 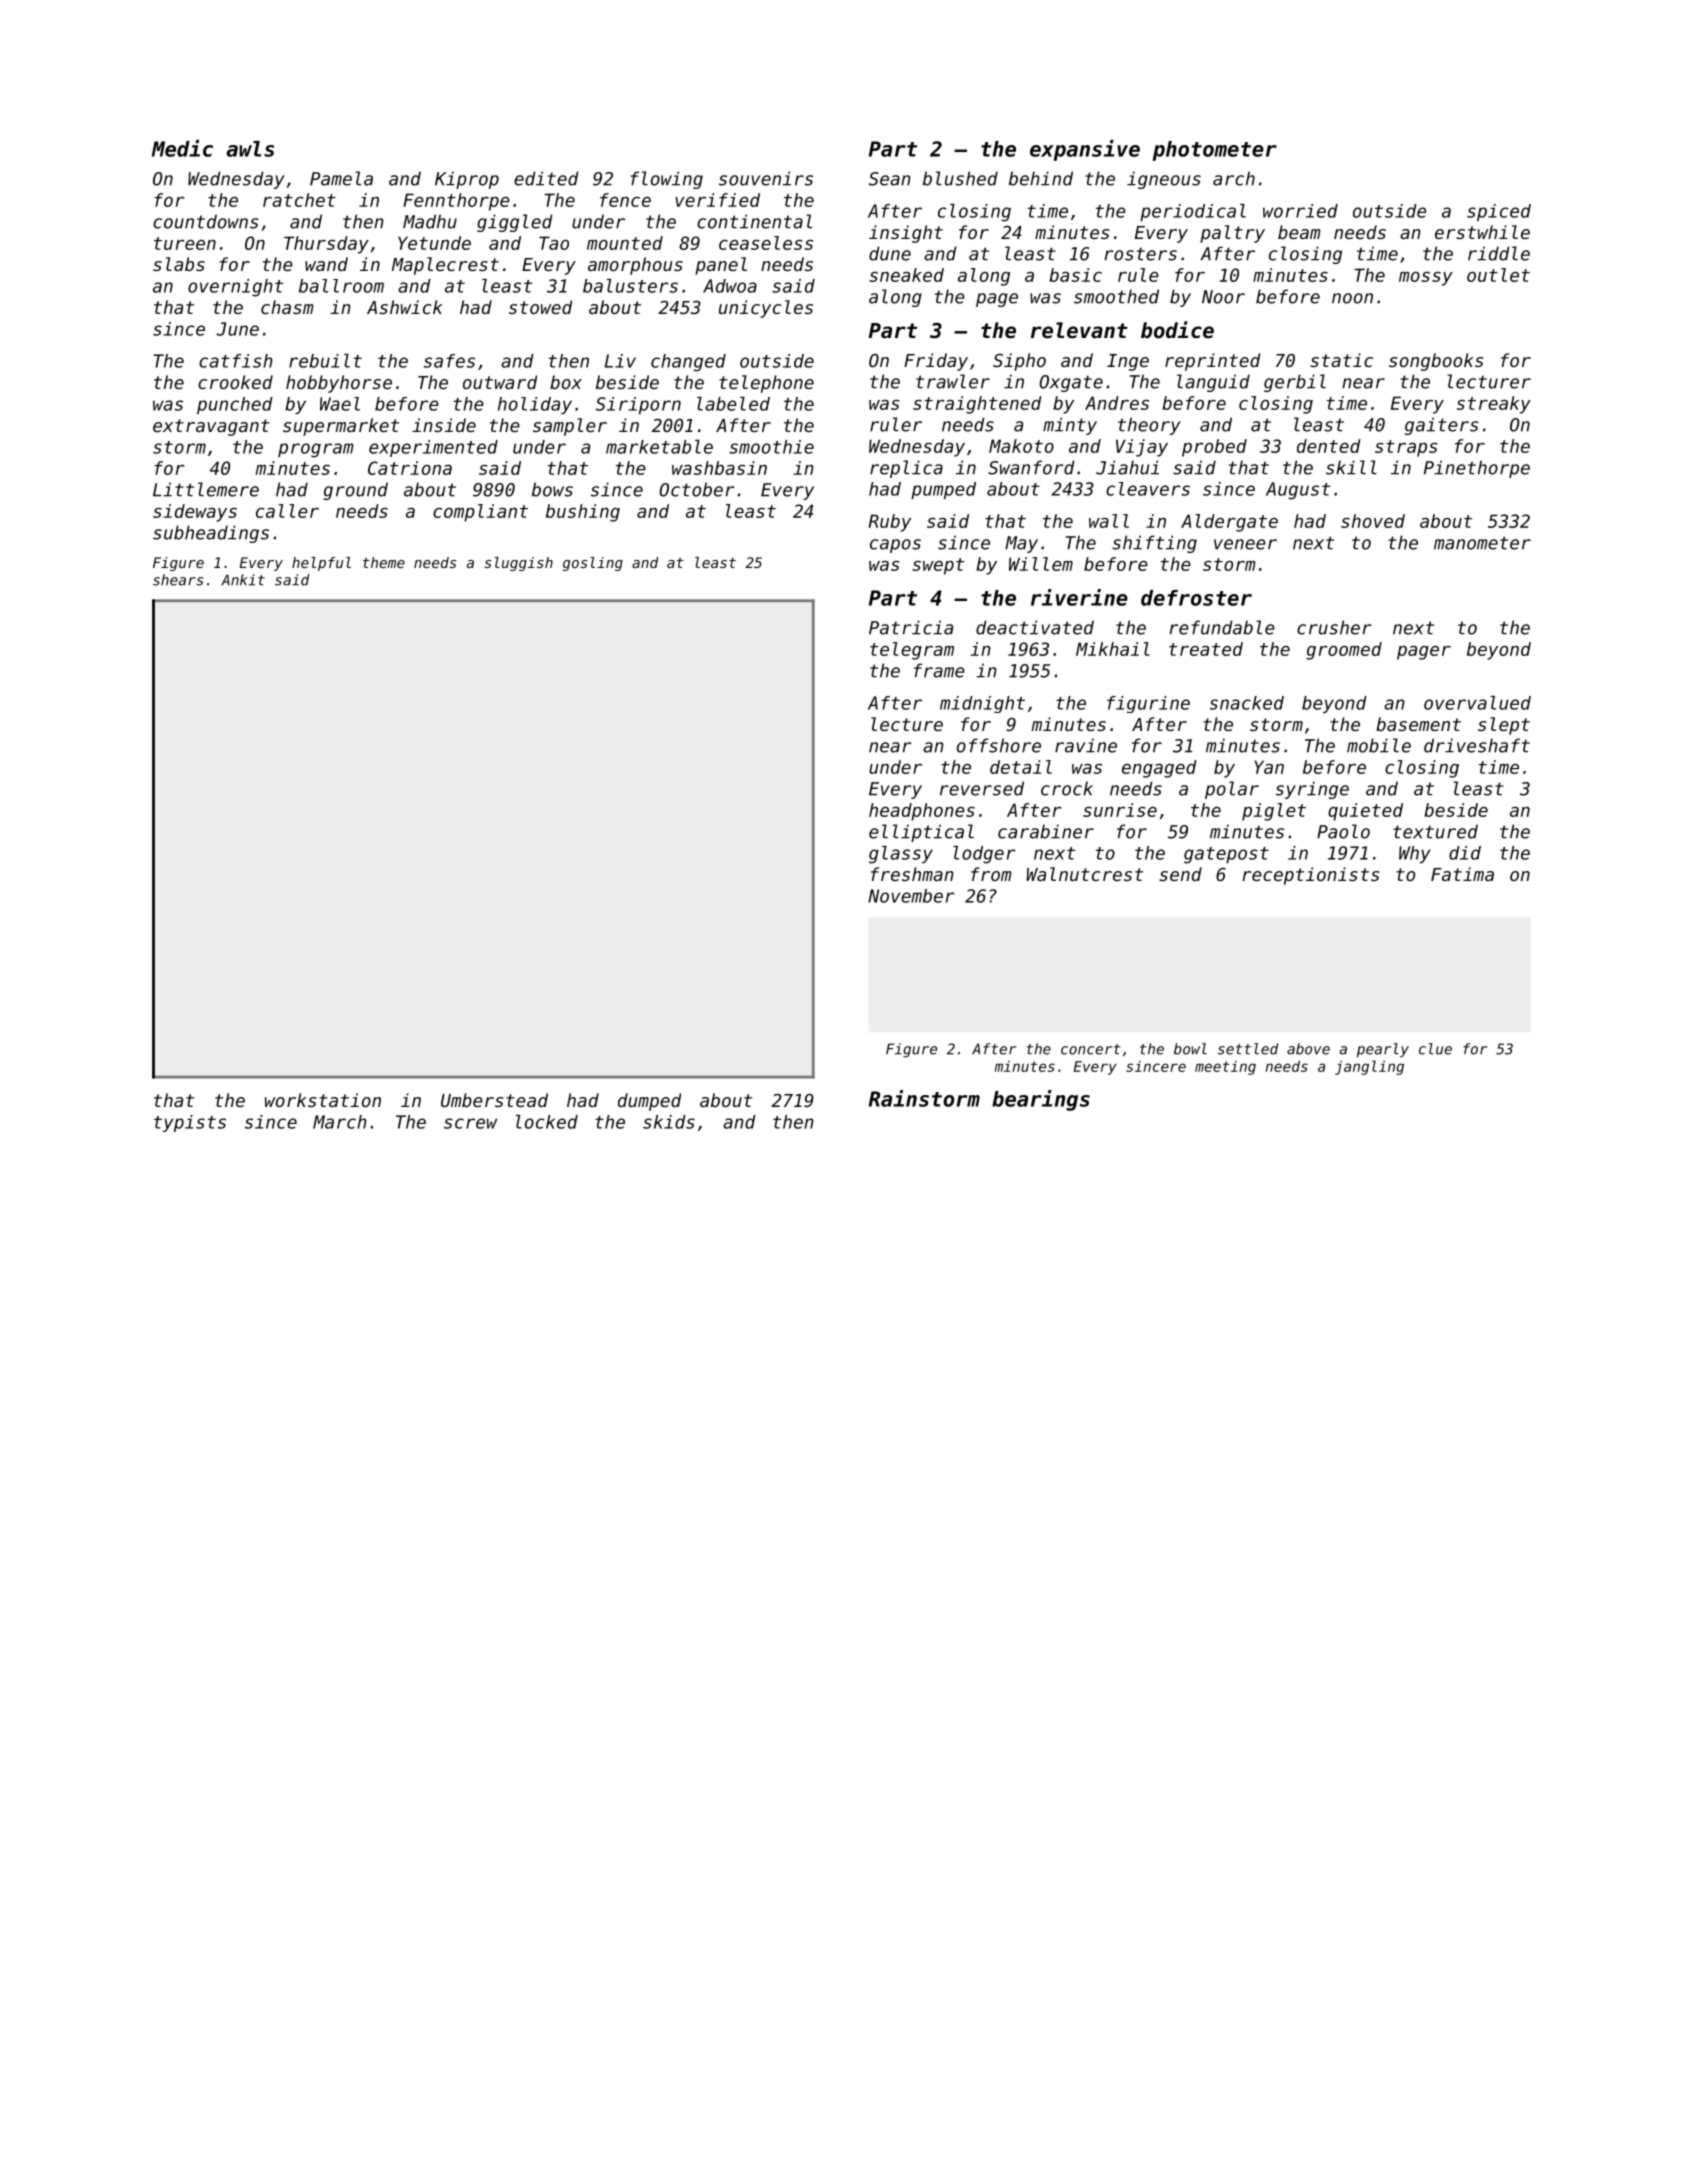 I want to click on screw, so click(x=470, y=1123).
